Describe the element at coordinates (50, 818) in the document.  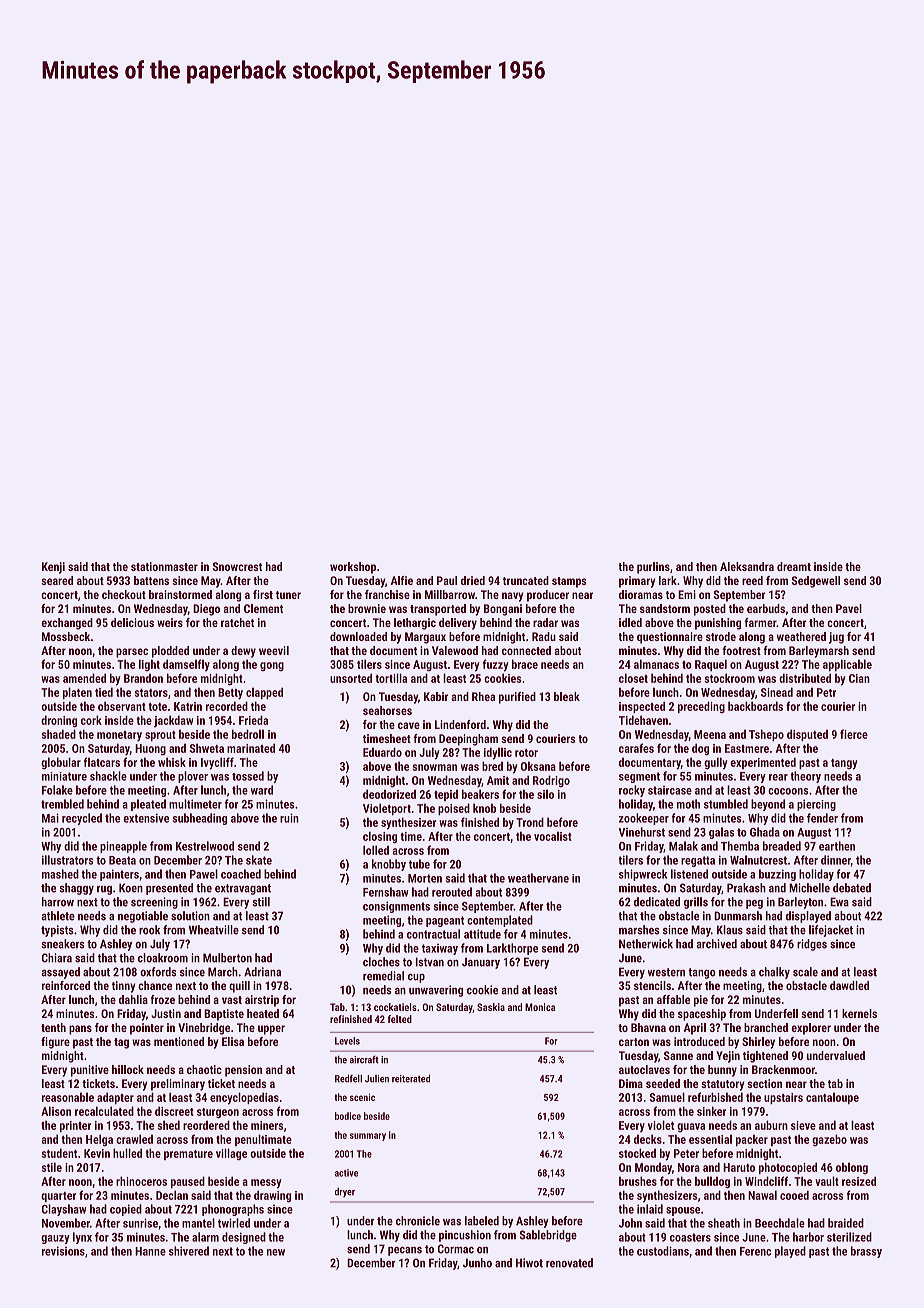
I see `Mai` at that location.
